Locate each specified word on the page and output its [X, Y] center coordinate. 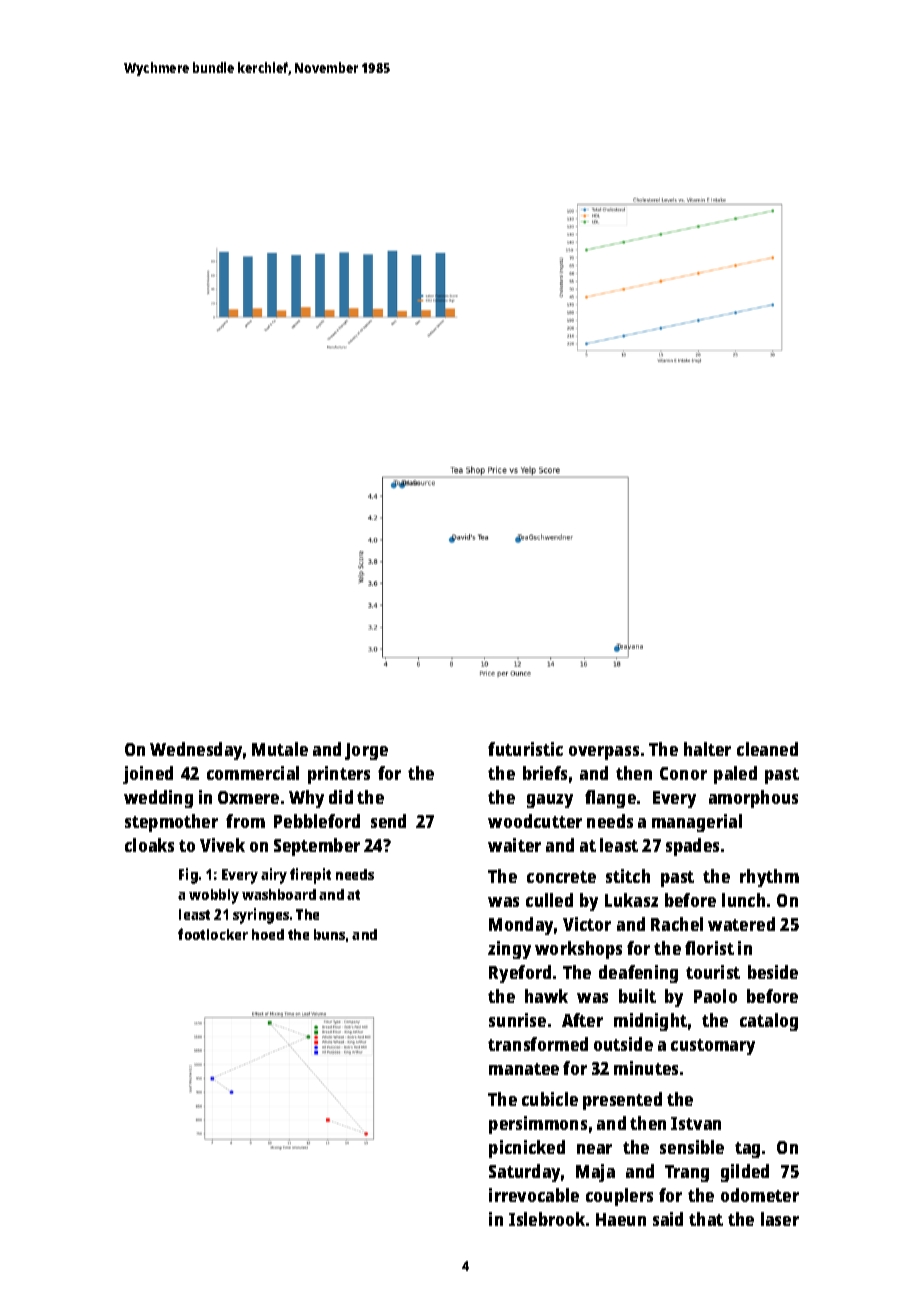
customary [713, 1047]
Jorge [366, 751]
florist [709, 948]
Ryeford [520, 974]
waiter [514, 845]
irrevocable [534, 1195]
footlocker [213, 934]
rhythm [769, 878]
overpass [604, 753]
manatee [524, 1069]
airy [274, 876]
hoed [268, 934]
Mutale [280, 749]
